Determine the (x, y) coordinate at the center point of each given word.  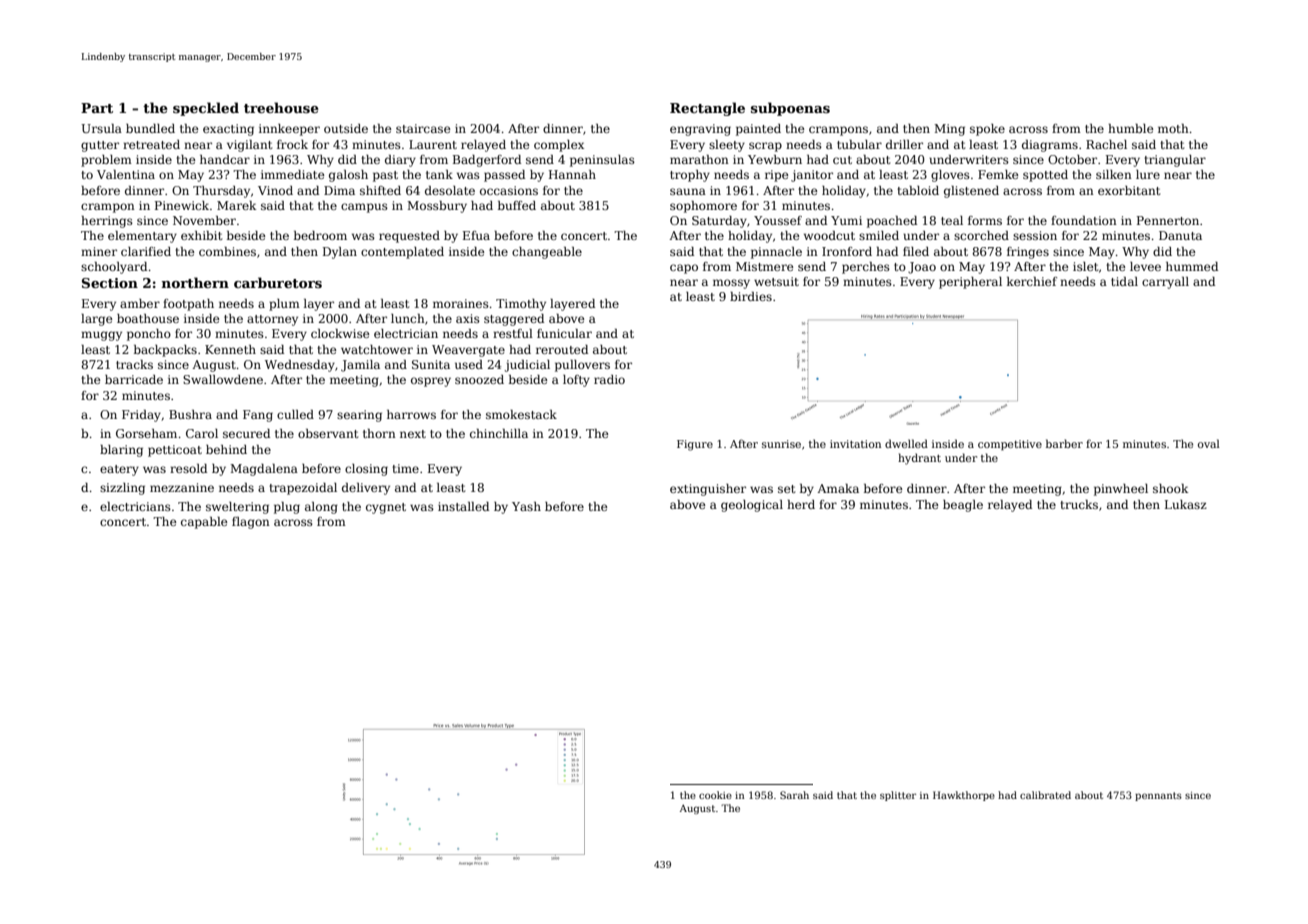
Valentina (126, 174)
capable (204, 523)
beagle (963, 506)
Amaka (838, 488)
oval (1209, 443)
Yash (526, 506)
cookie (715, 795)
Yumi (846, 220)
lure (1148, 174)
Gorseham (146, 433)
